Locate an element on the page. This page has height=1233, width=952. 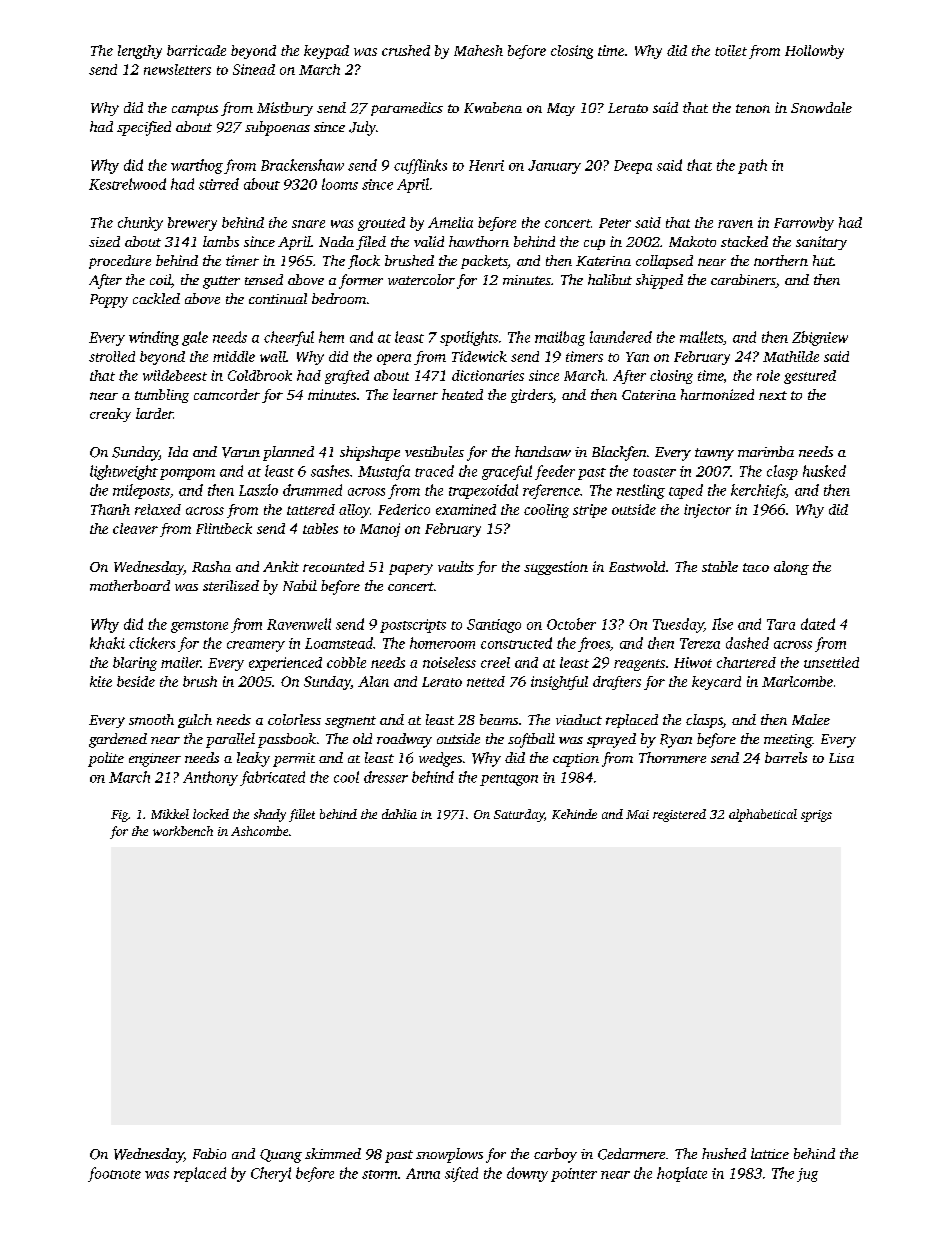
reference is located at coordinates (551, 491).
